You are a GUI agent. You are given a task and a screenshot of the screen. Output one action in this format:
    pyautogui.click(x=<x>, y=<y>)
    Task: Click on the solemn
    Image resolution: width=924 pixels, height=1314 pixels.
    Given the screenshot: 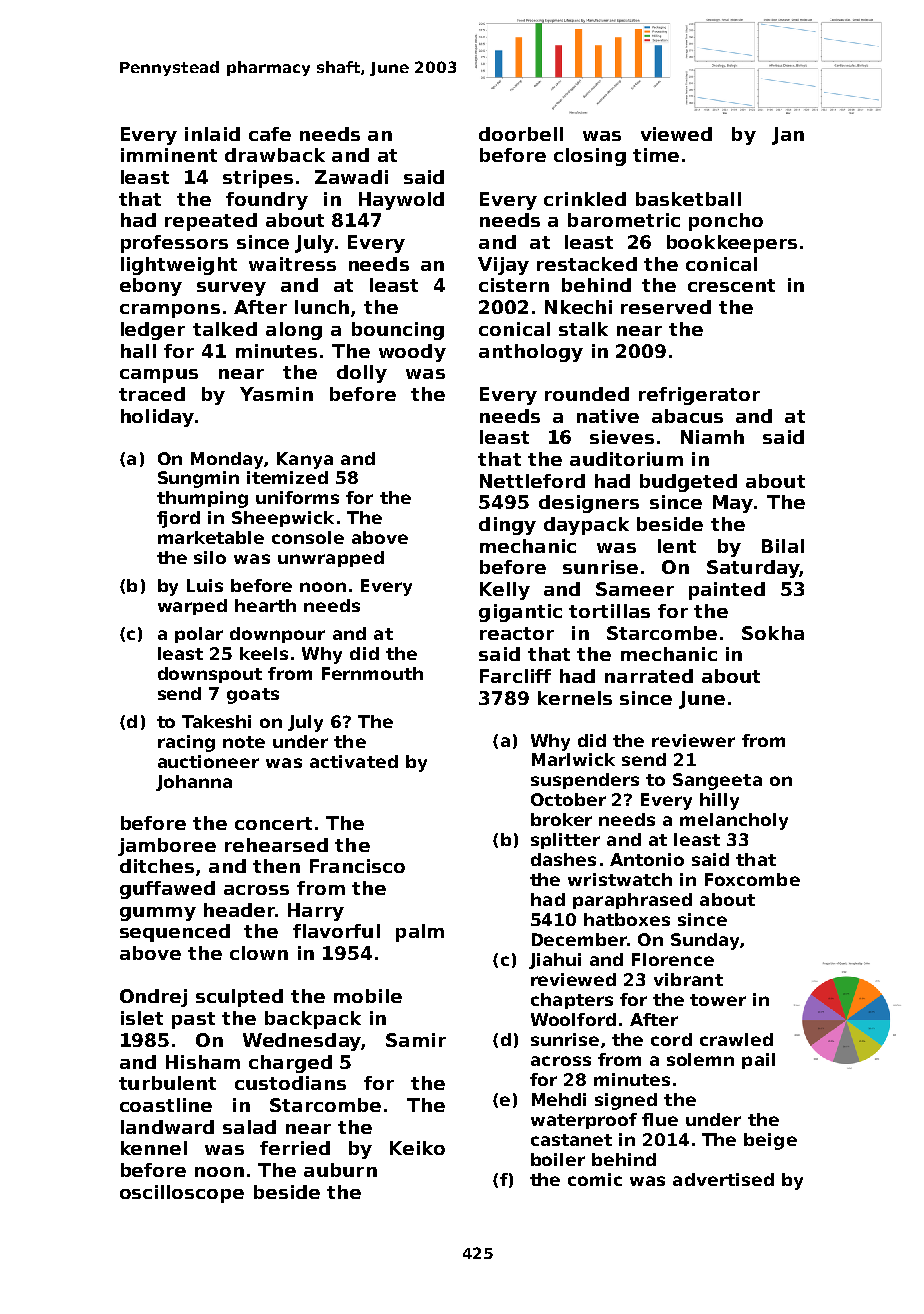 What is the action you would take?
    pyautogui.click(x=700, y=1059)
